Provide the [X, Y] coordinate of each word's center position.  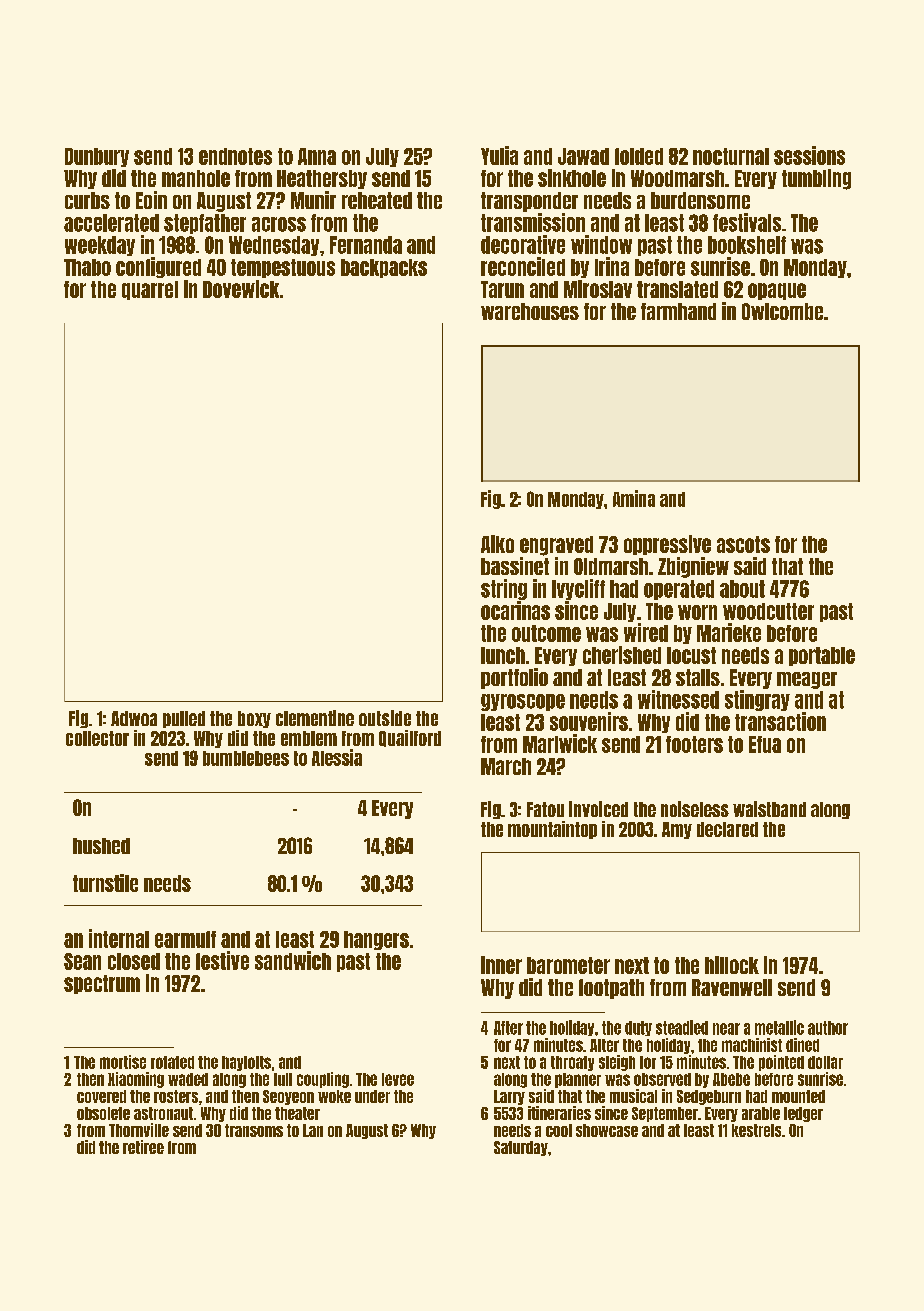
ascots [743, 544]
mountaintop [552, 830]
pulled [184, 719]
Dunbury [97, 157]
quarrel [150, 290]
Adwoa [134, 718]
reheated [377, 200]
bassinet [515, 566]
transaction [780, 721]
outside [385, 718]
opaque [777, 291]
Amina [634, 498]
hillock [732, 965]
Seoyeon [288, 1097]
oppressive [667, 545]
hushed [101, 846]
